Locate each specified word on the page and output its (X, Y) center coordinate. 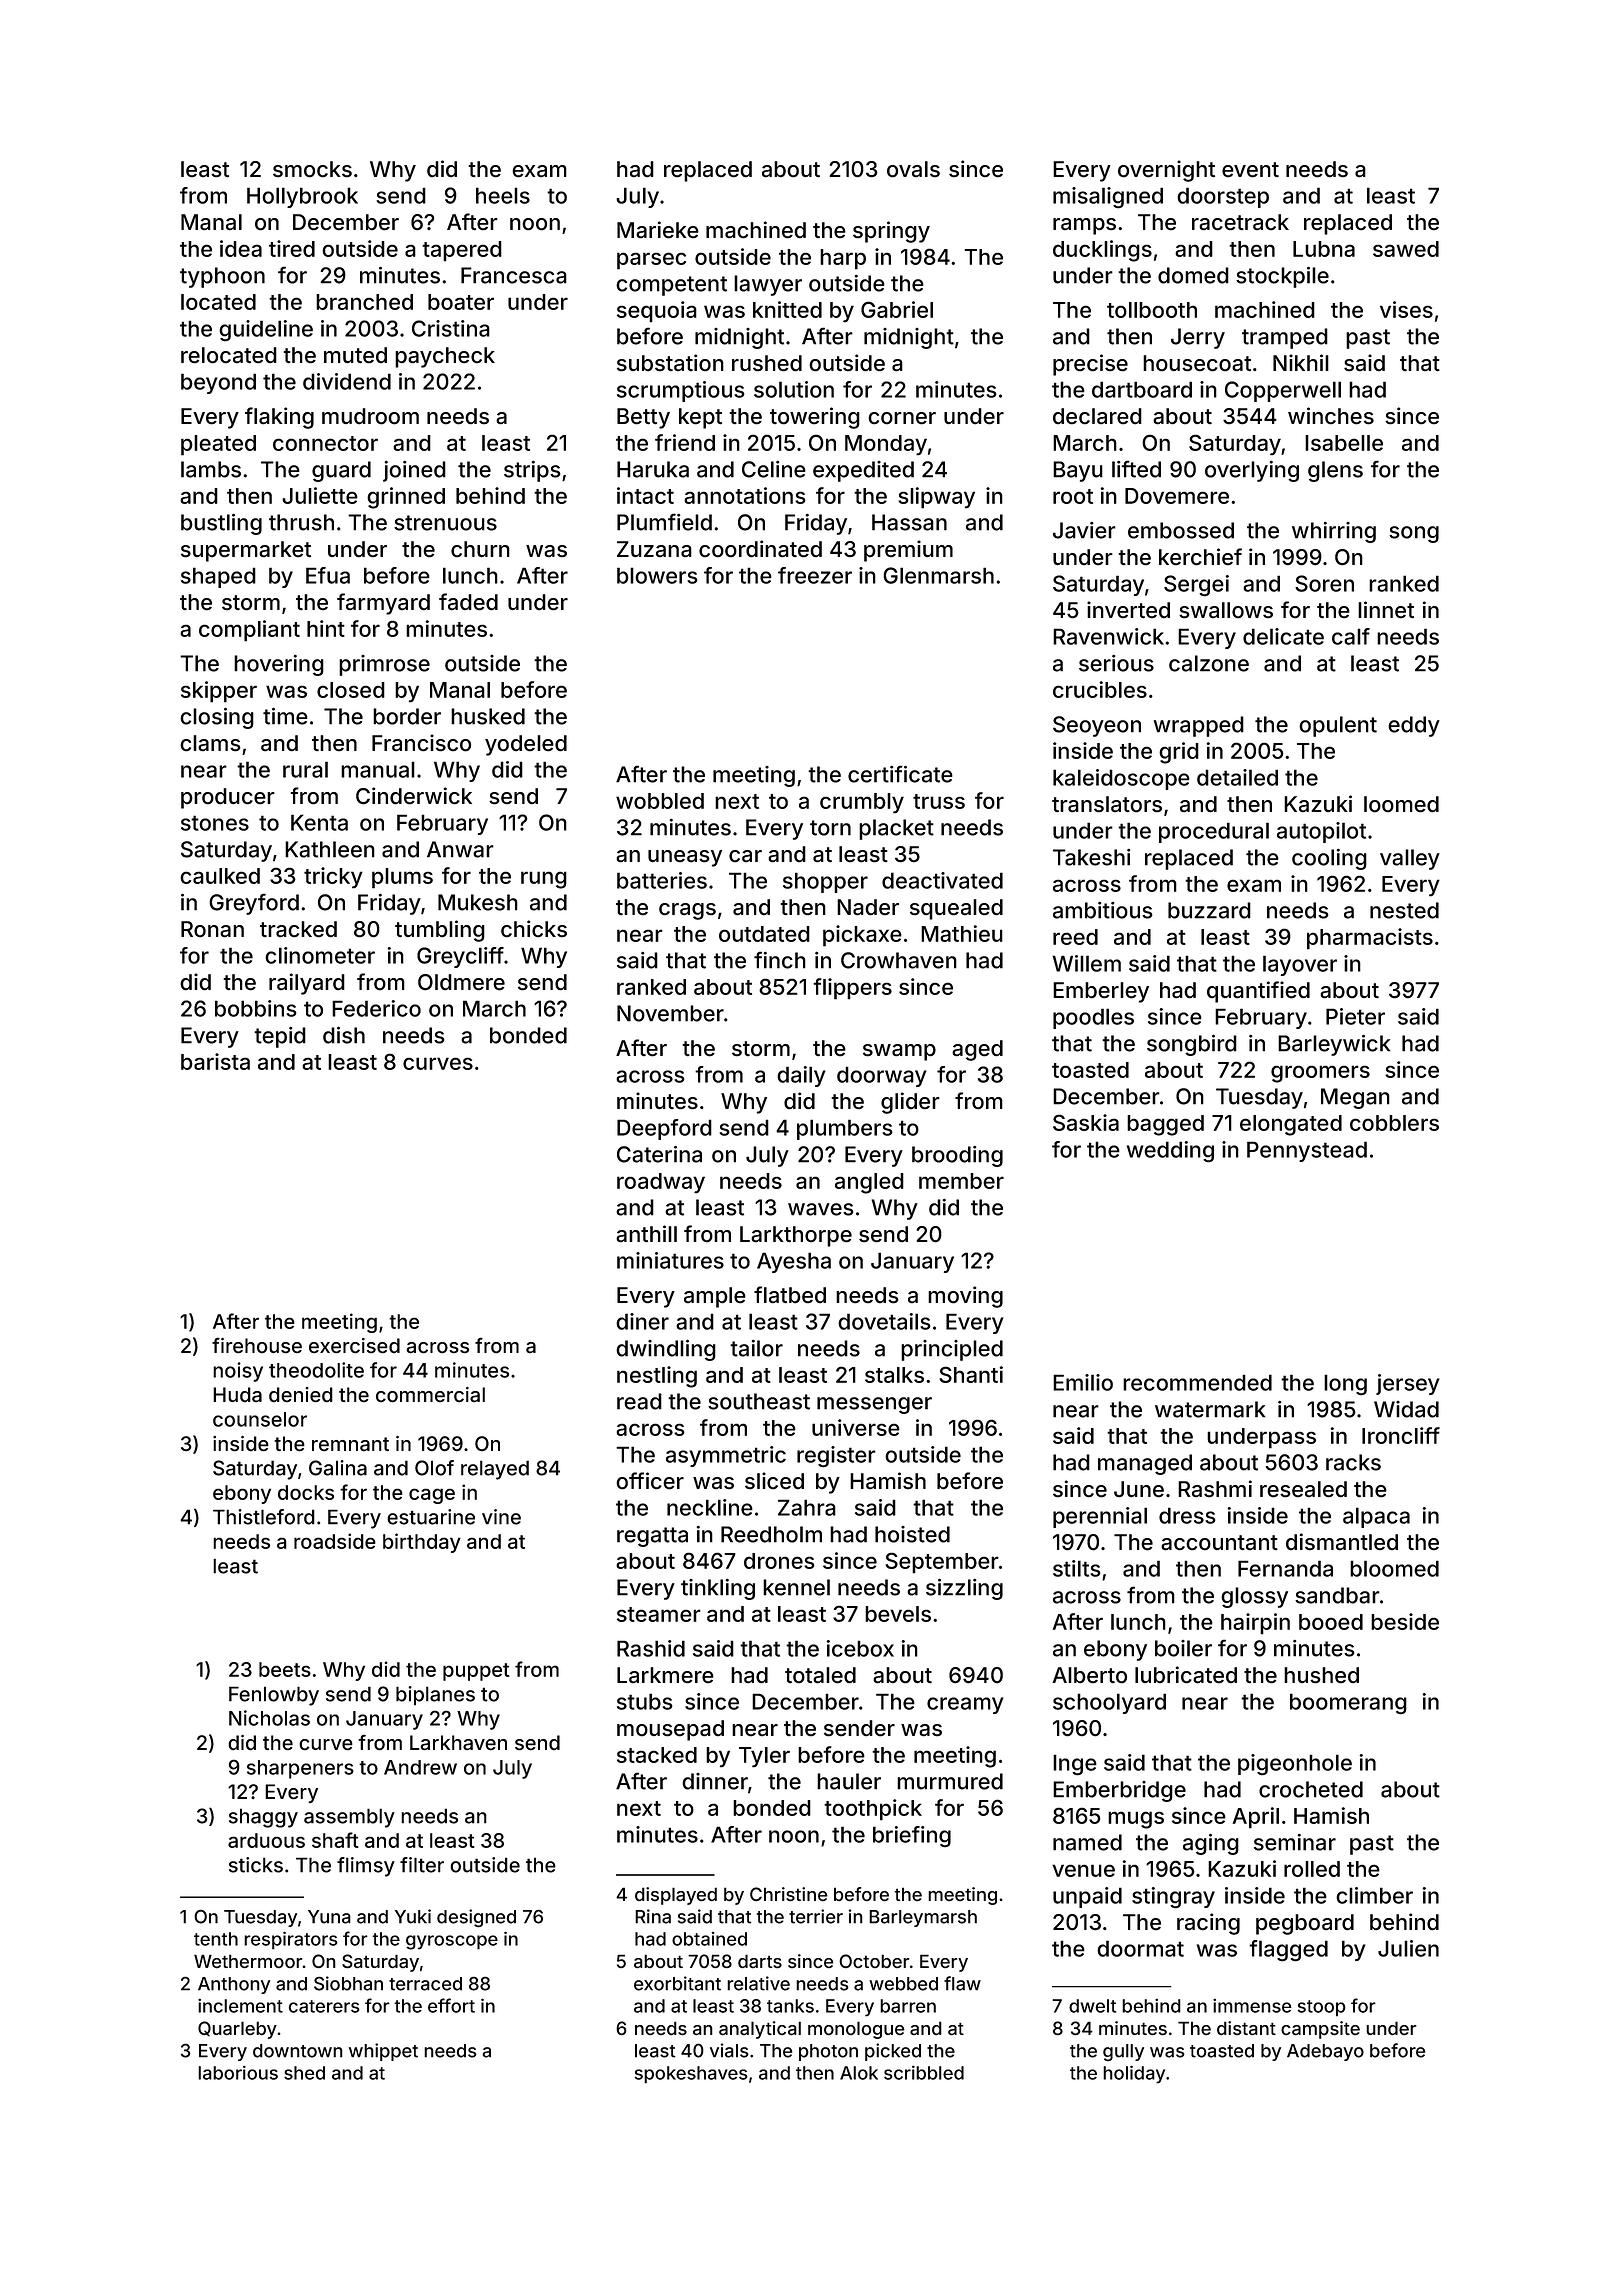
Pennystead (1307, 1151)
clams (210, 743)
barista (215, 1061)
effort (451, 2005)
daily (801, 1076)
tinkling (718, 1589)
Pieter (1355, 1016)
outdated (764, 934)
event (1250, 169)
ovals (913, 169)
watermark (1210, 1409)
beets (285, 1669)
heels (503, 195)
